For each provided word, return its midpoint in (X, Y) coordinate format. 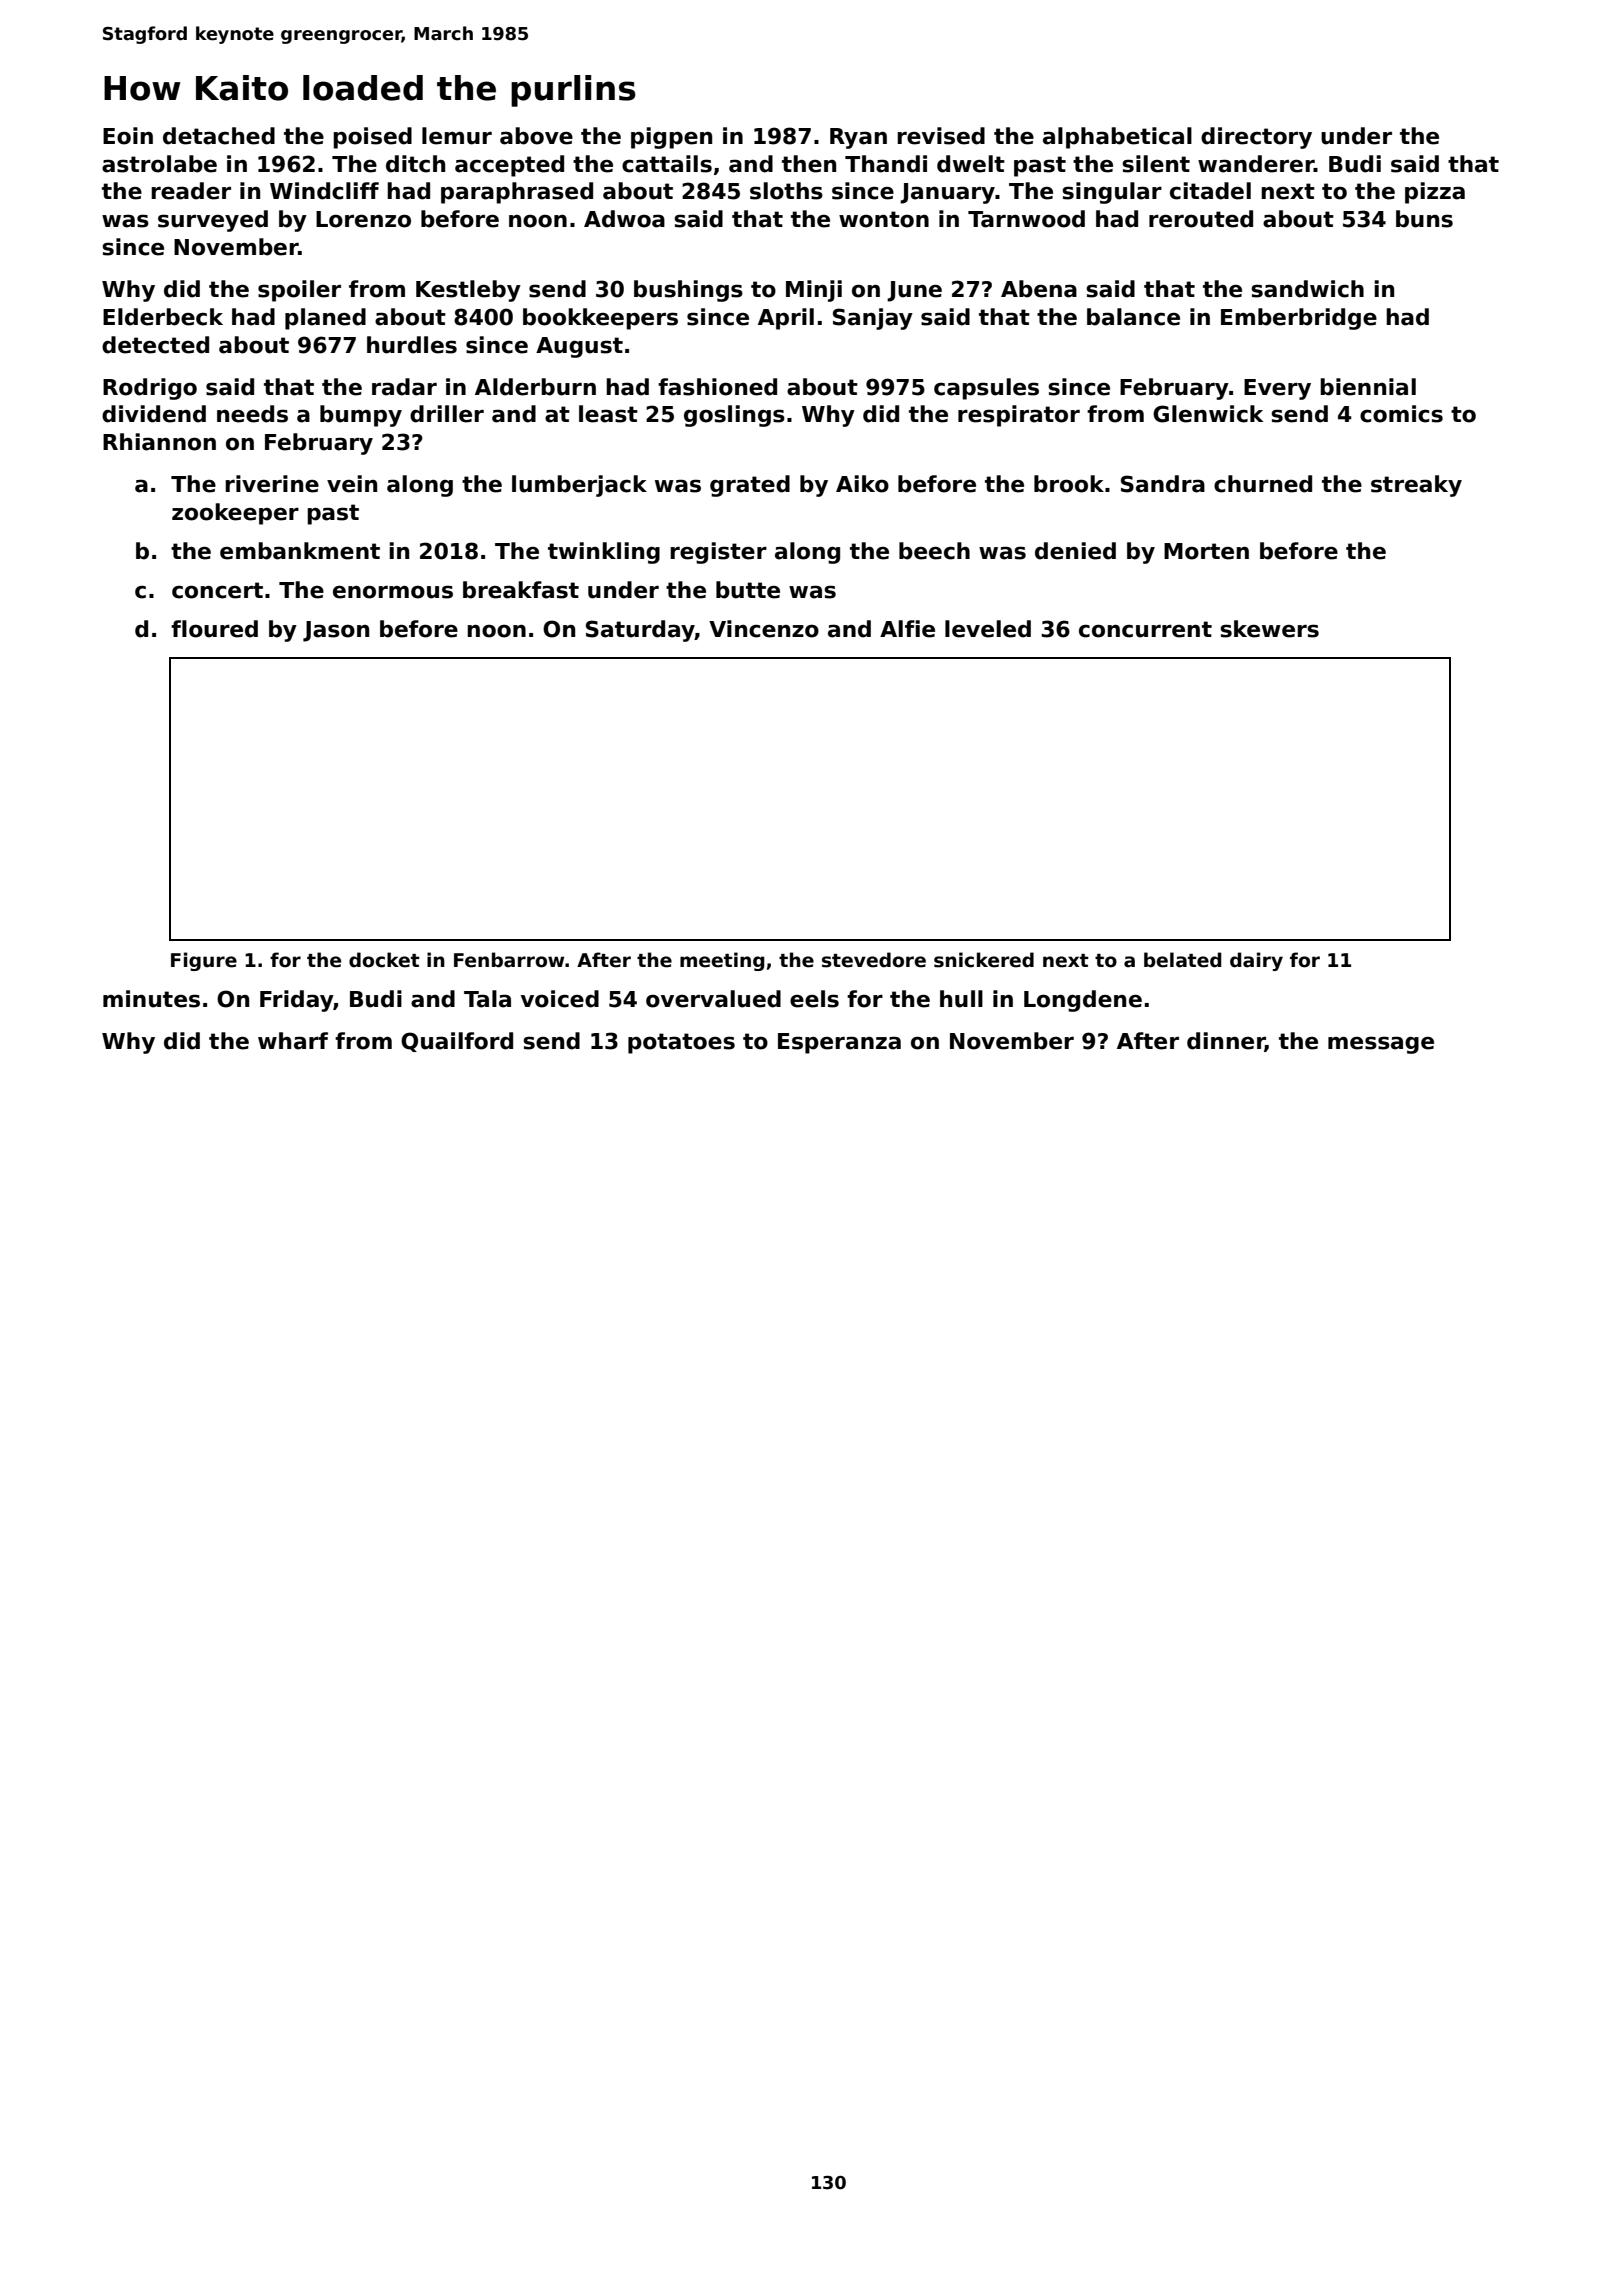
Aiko (862, 484)
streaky (1416, 486)
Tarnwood (1026, 219)
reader (191, 191)
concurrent (1145, 629)
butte (748, 590)
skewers (1269, 629)
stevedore (874, 960)
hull (961, 999)
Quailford (457, 1042)
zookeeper (235, 514)
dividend (154, 414)
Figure (204, 961)
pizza (1435, 193)
